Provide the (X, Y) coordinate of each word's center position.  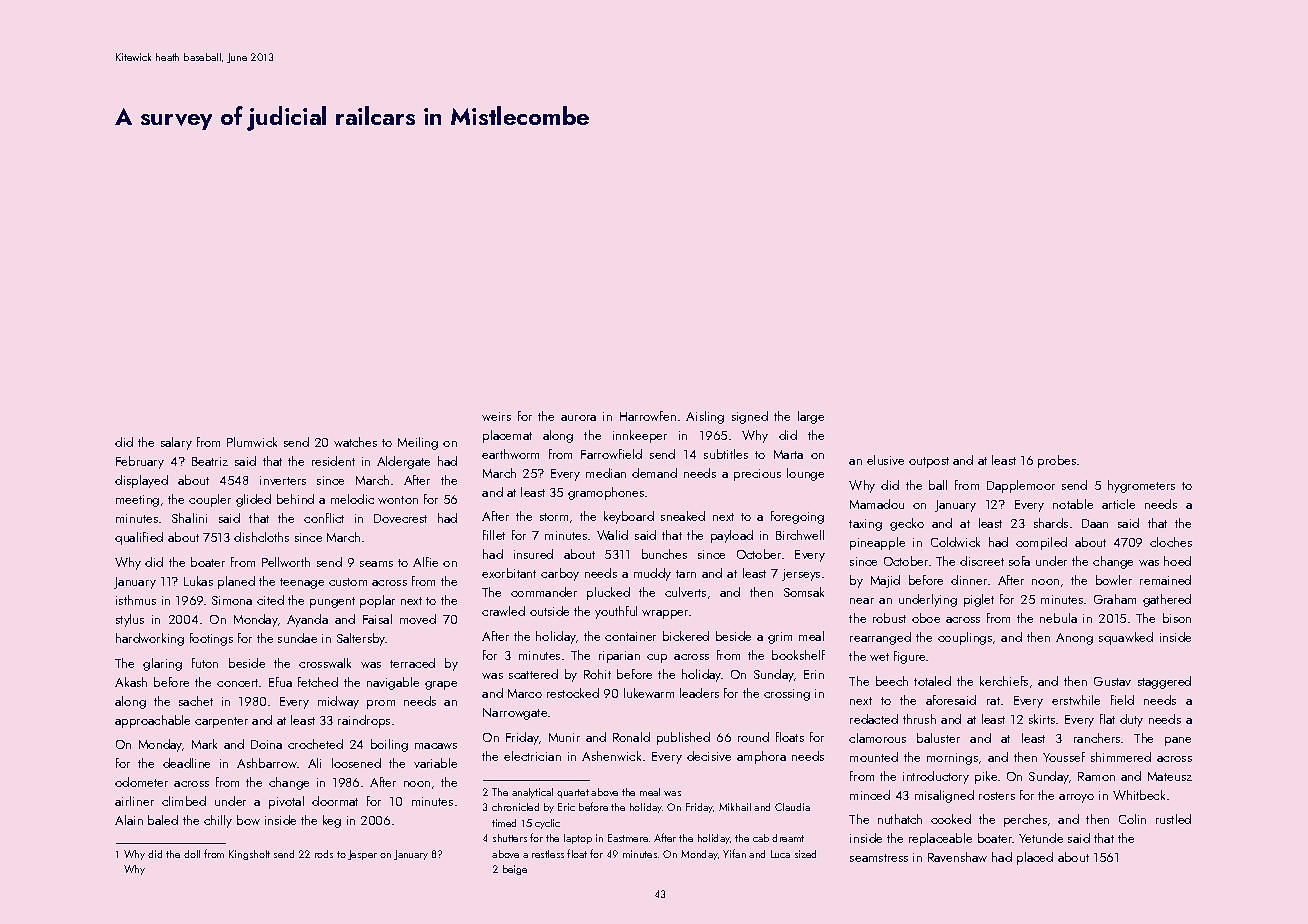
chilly (218, 821)
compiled (1041, 543)
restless (548, 854)
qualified (139, 538)
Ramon (1096, 776)
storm (554, 517)
